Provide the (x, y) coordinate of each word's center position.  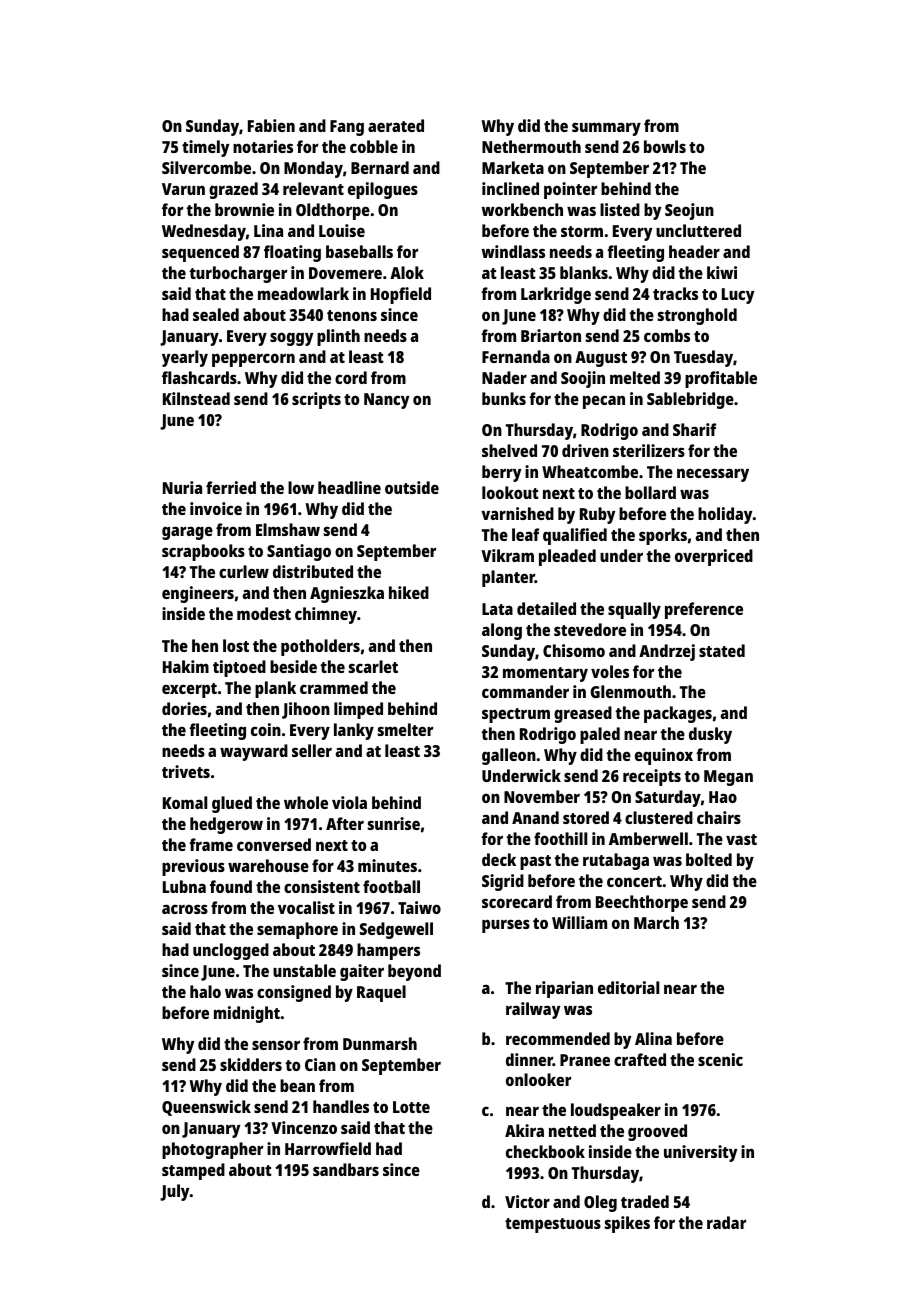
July (174, 1192)
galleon (509, 756)
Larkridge (556, 295)
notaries (263, 146)
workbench (522, 209)
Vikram (507, 555)
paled (600, 735)
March (656, 922)
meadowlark (303, 293)
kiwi (722, 272)
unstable (304, 970)
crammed (334, 687)
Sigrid (503, 882)
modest (264, 613)
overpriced (714, 557)
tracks (675, 293)
